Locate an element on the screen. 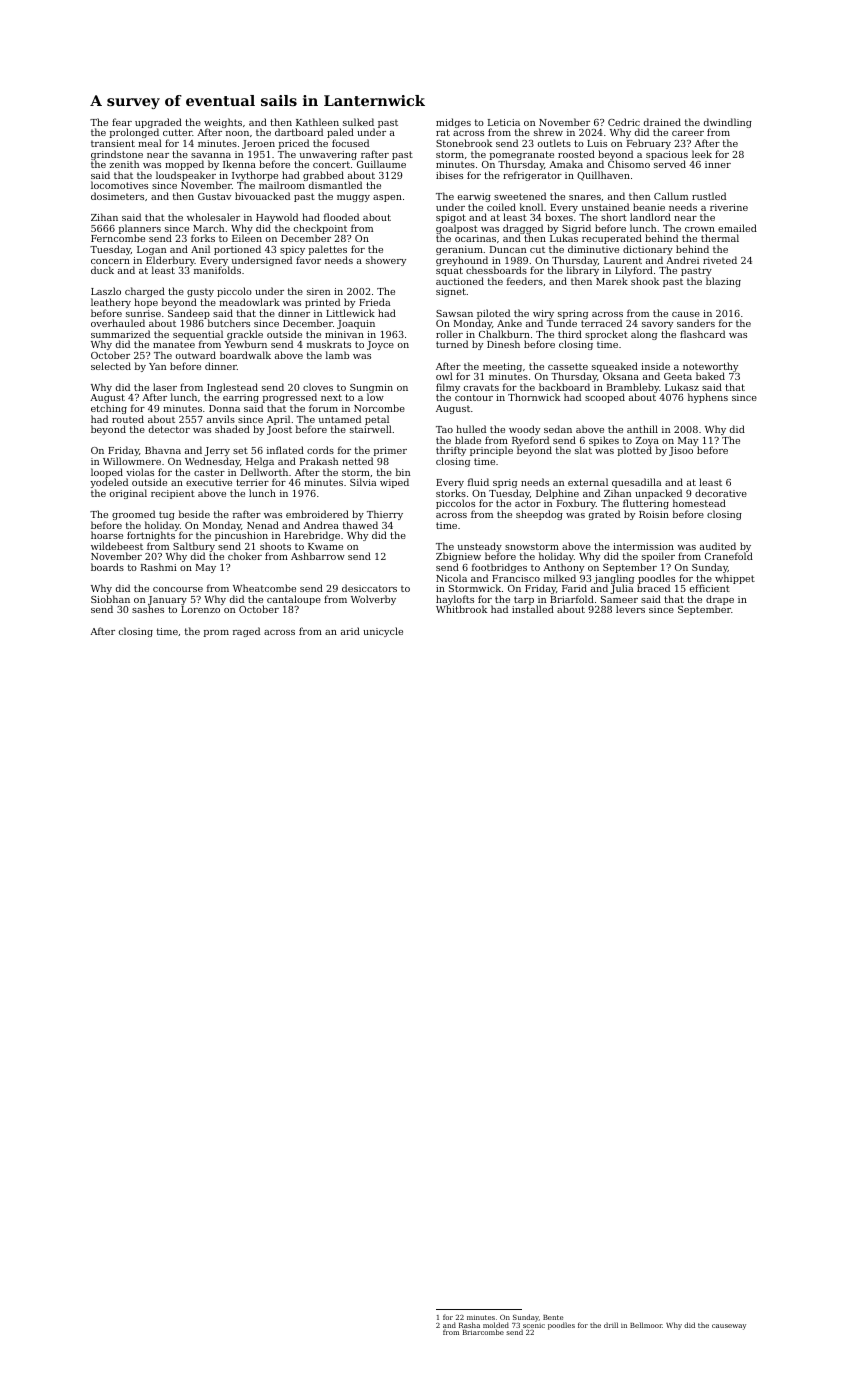 Image resolution: width=849 pixels, height=1400 pixels. original is located at coordinates (128, 494).
